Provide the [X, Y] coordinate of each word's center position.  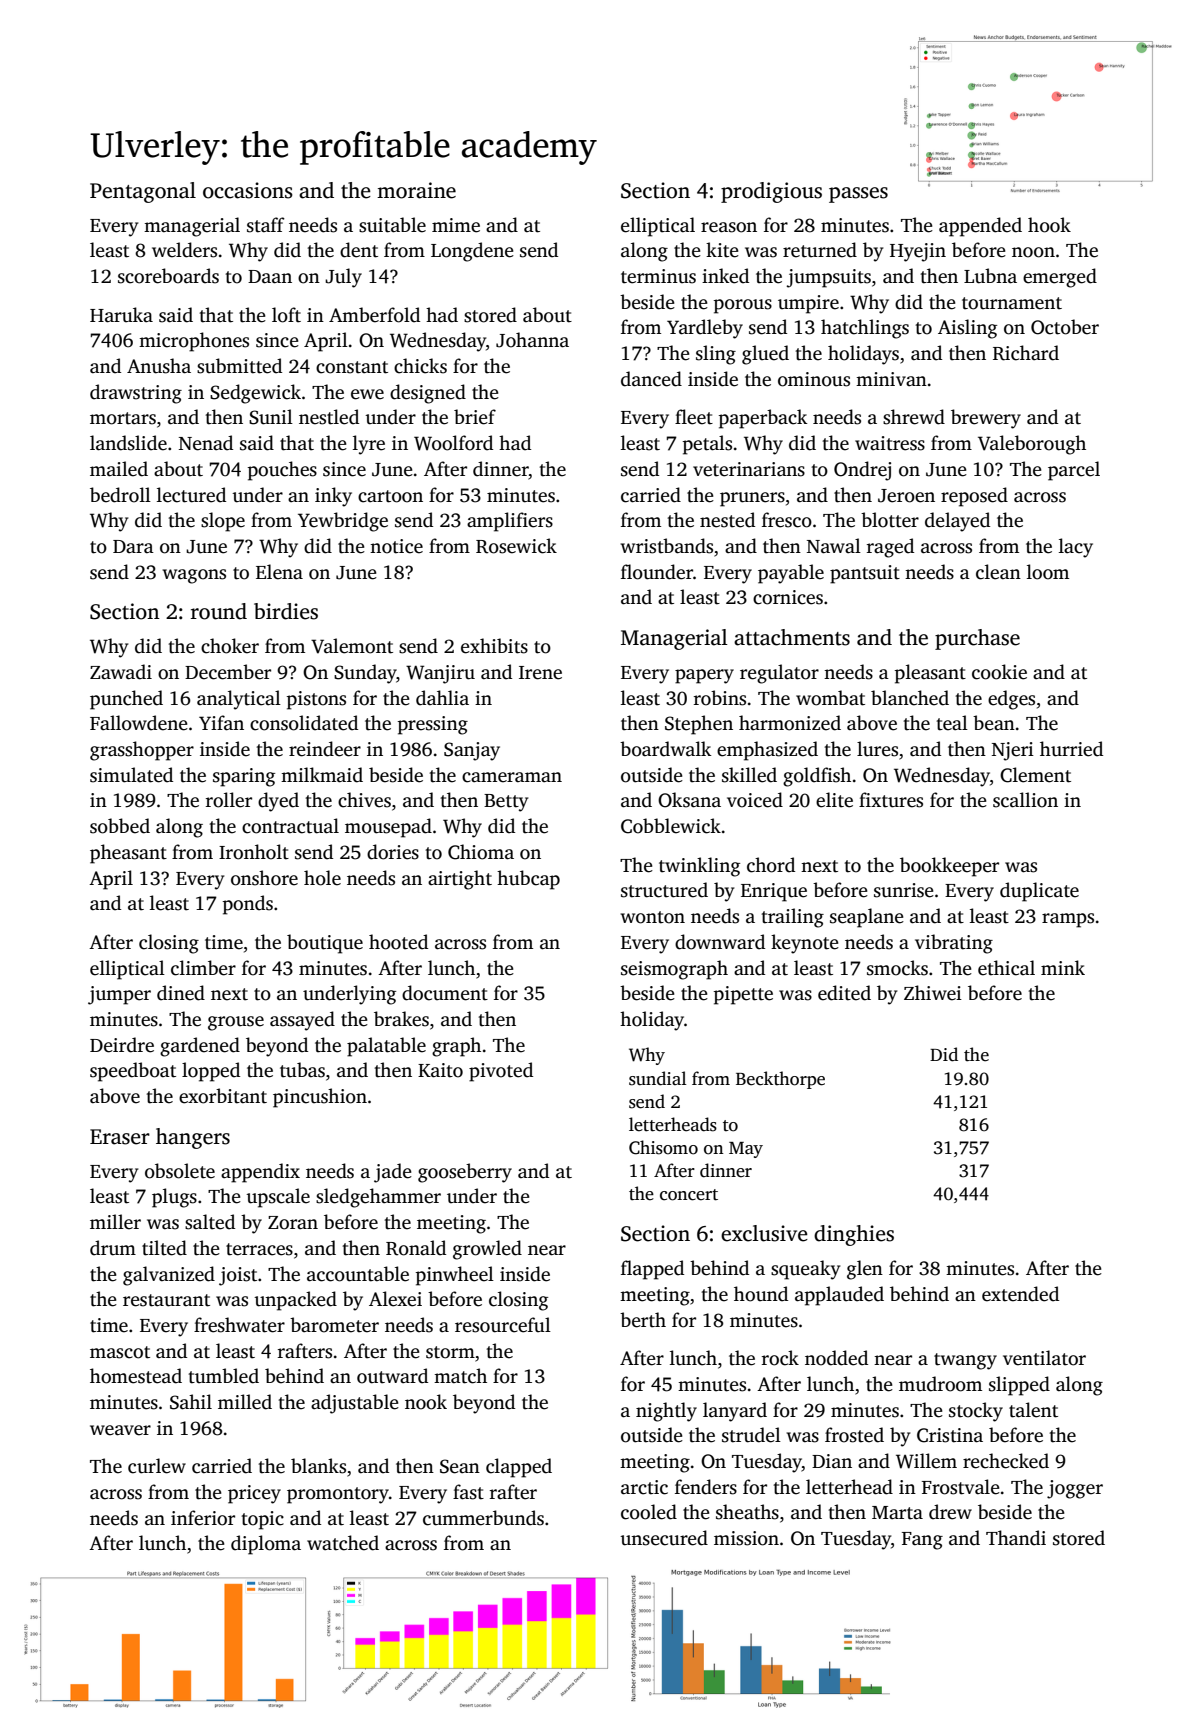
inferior [203, 1518]
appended [980, 227]
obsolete [180, 1171]
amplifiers [510, 522]
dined [181, 993]
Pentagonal [143, 192]
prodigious [771, 192]
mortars [123, 418]
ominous [814, 379]
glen [865, 1270]
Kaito [440, 1070]
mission [746, 1538]
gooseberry [465, 1173]
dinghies [854, 1235]
